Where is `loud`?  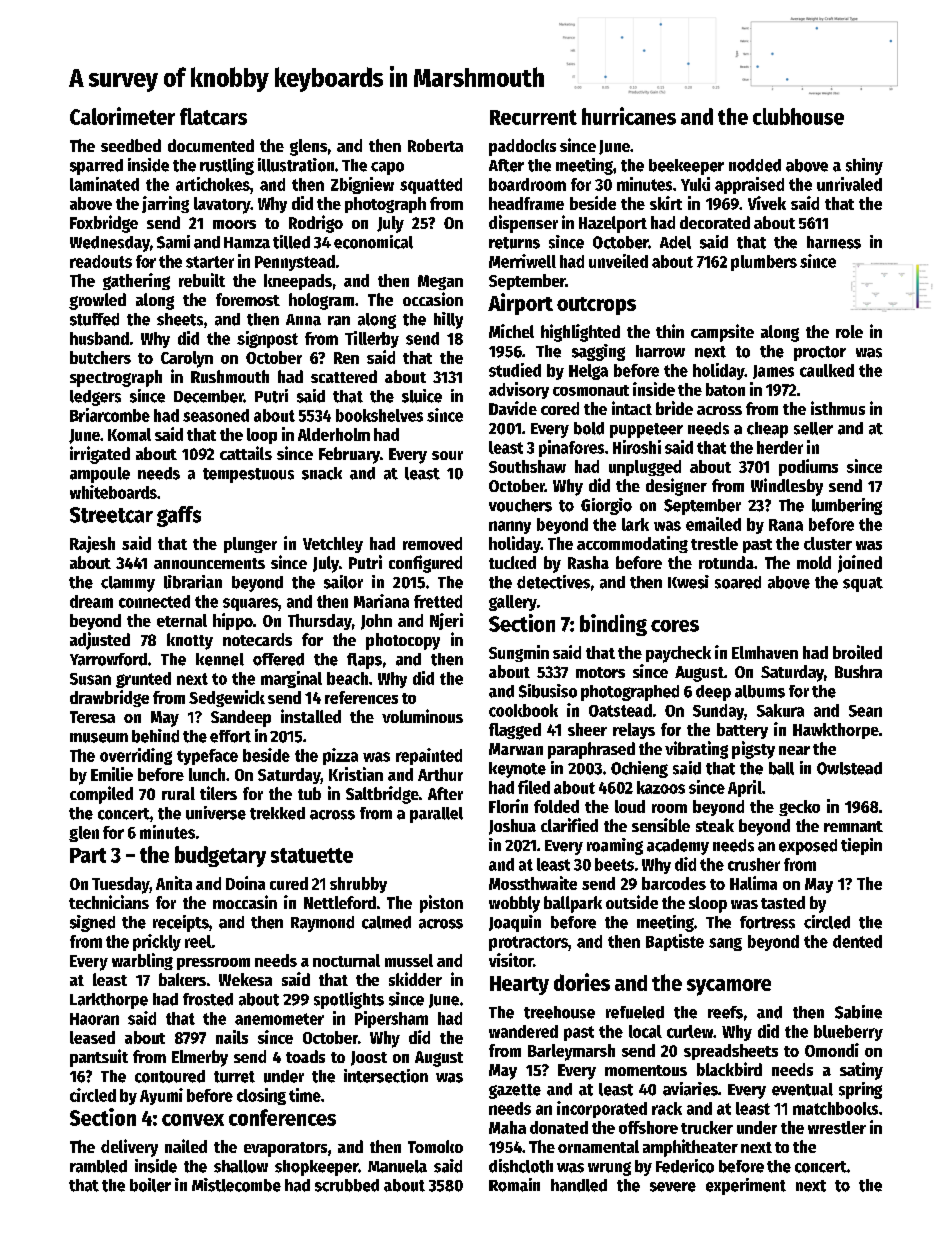 loud is located at coordinates (630, 806).
